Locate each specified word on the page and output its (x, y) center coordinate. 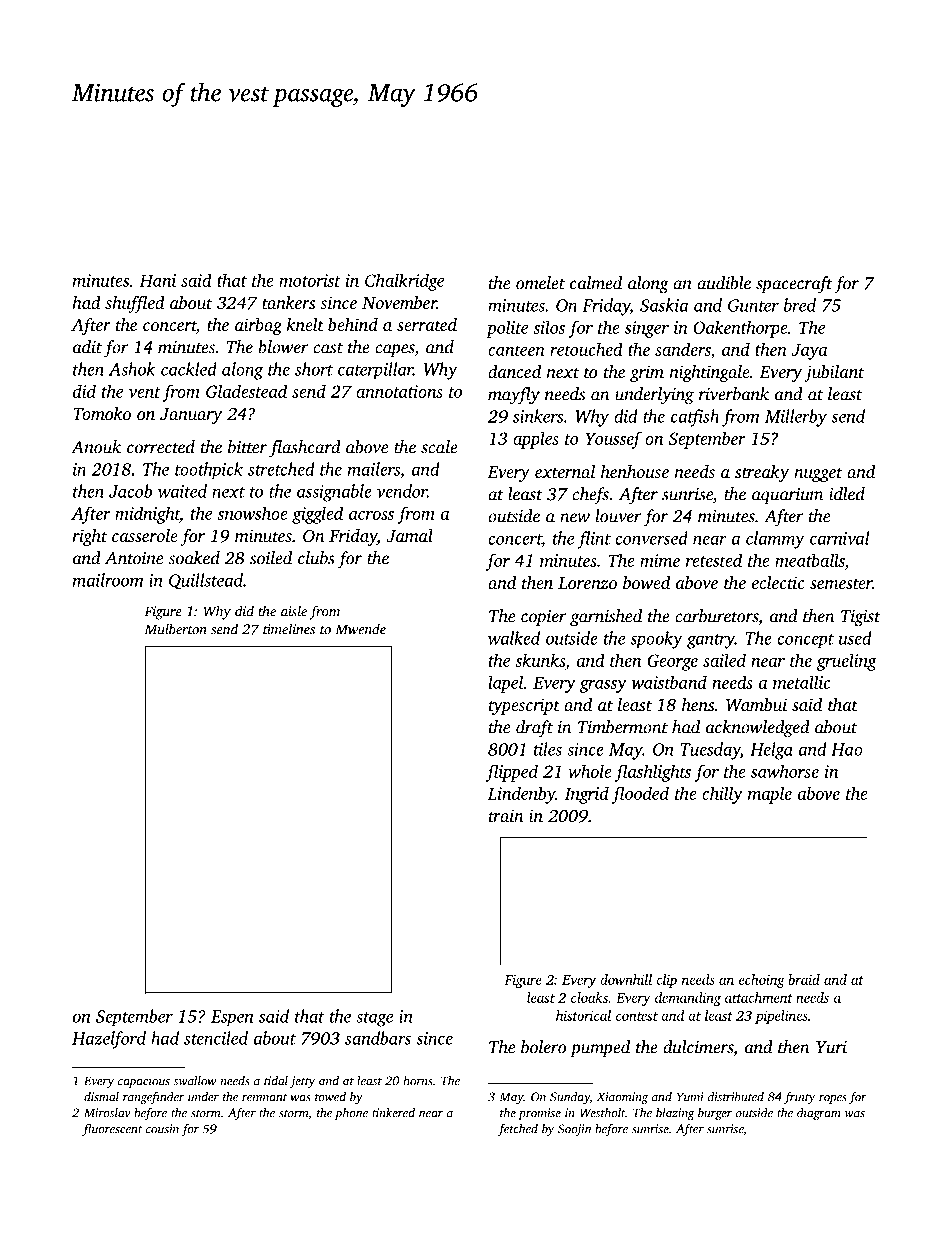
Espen (232, 1018)
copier (544, 618)
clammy (775, 540)
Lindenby (522, 795)
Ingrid (587, 795)
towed (330, 1097)
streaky (762, 473)
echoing (762, 981)
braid (804, 979)
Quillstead (206, 581)
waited (182, 491)
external (565, 471)
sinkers (538, 416)
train (506, 815)
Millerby (796, 418)
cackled (189, 369)
